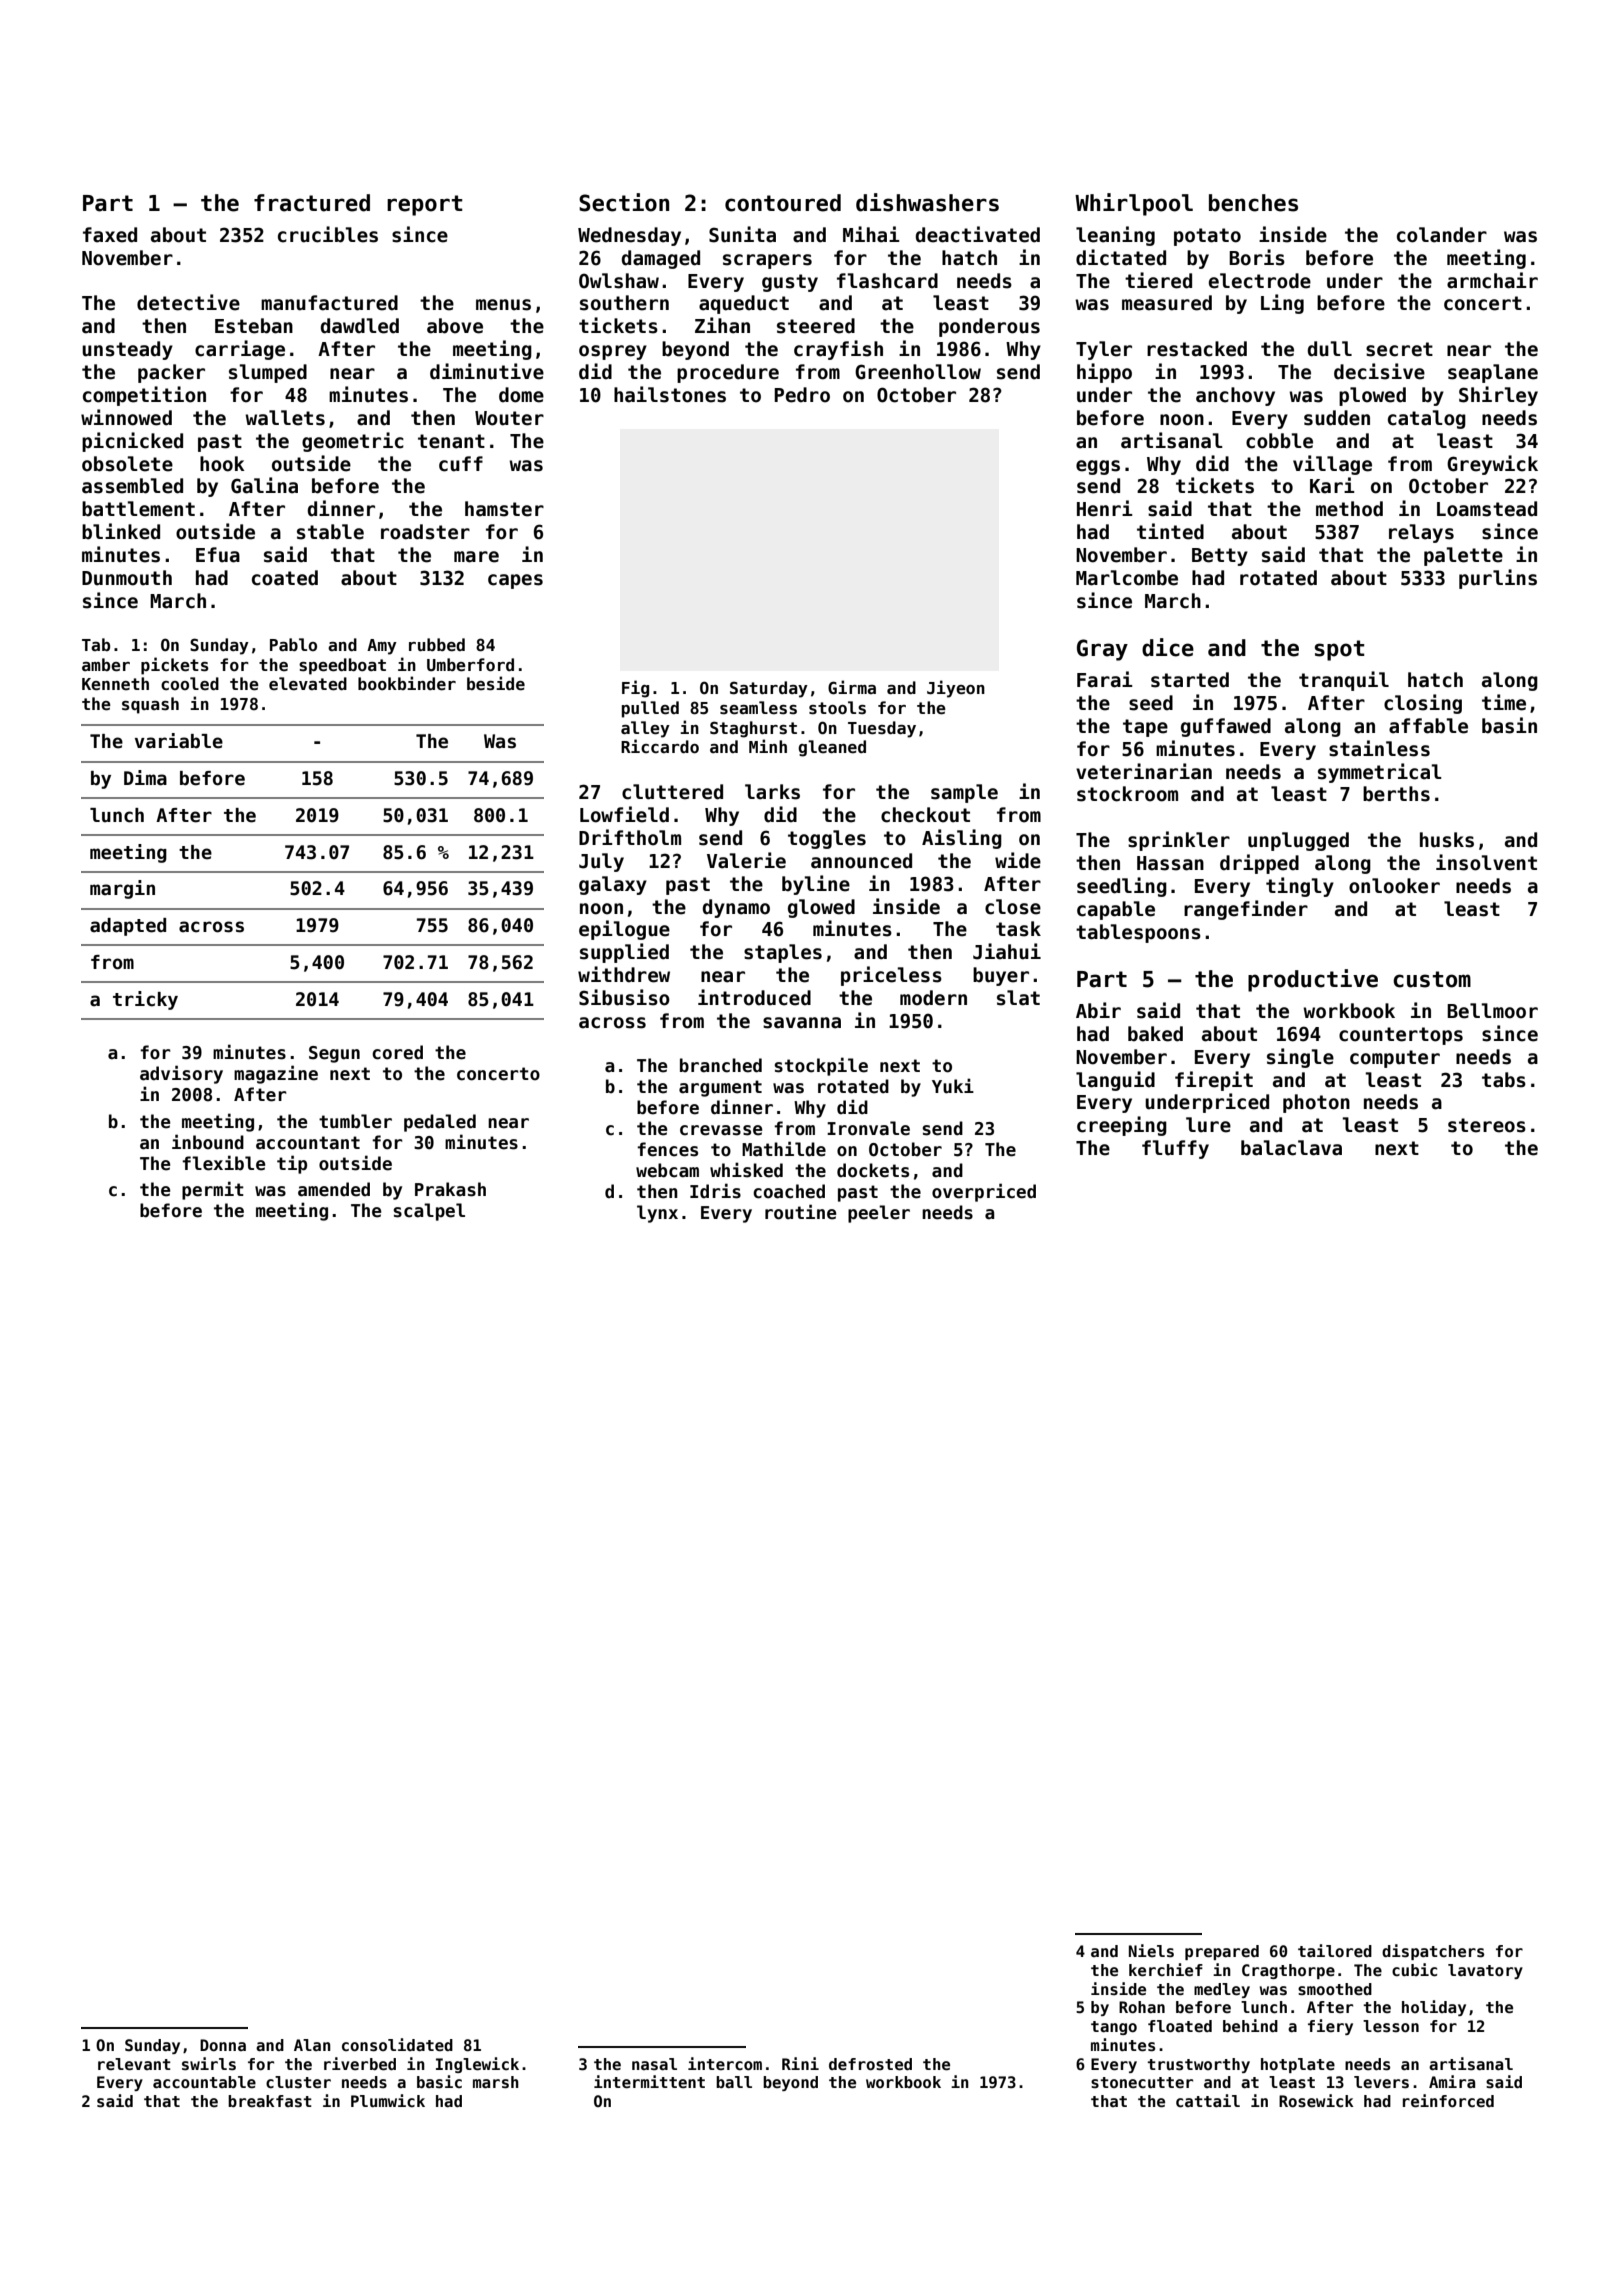 This document has width=1620, height=2292. Describe the element at coordinates (742, 234) in the document. I see `Sunita` at that location.
